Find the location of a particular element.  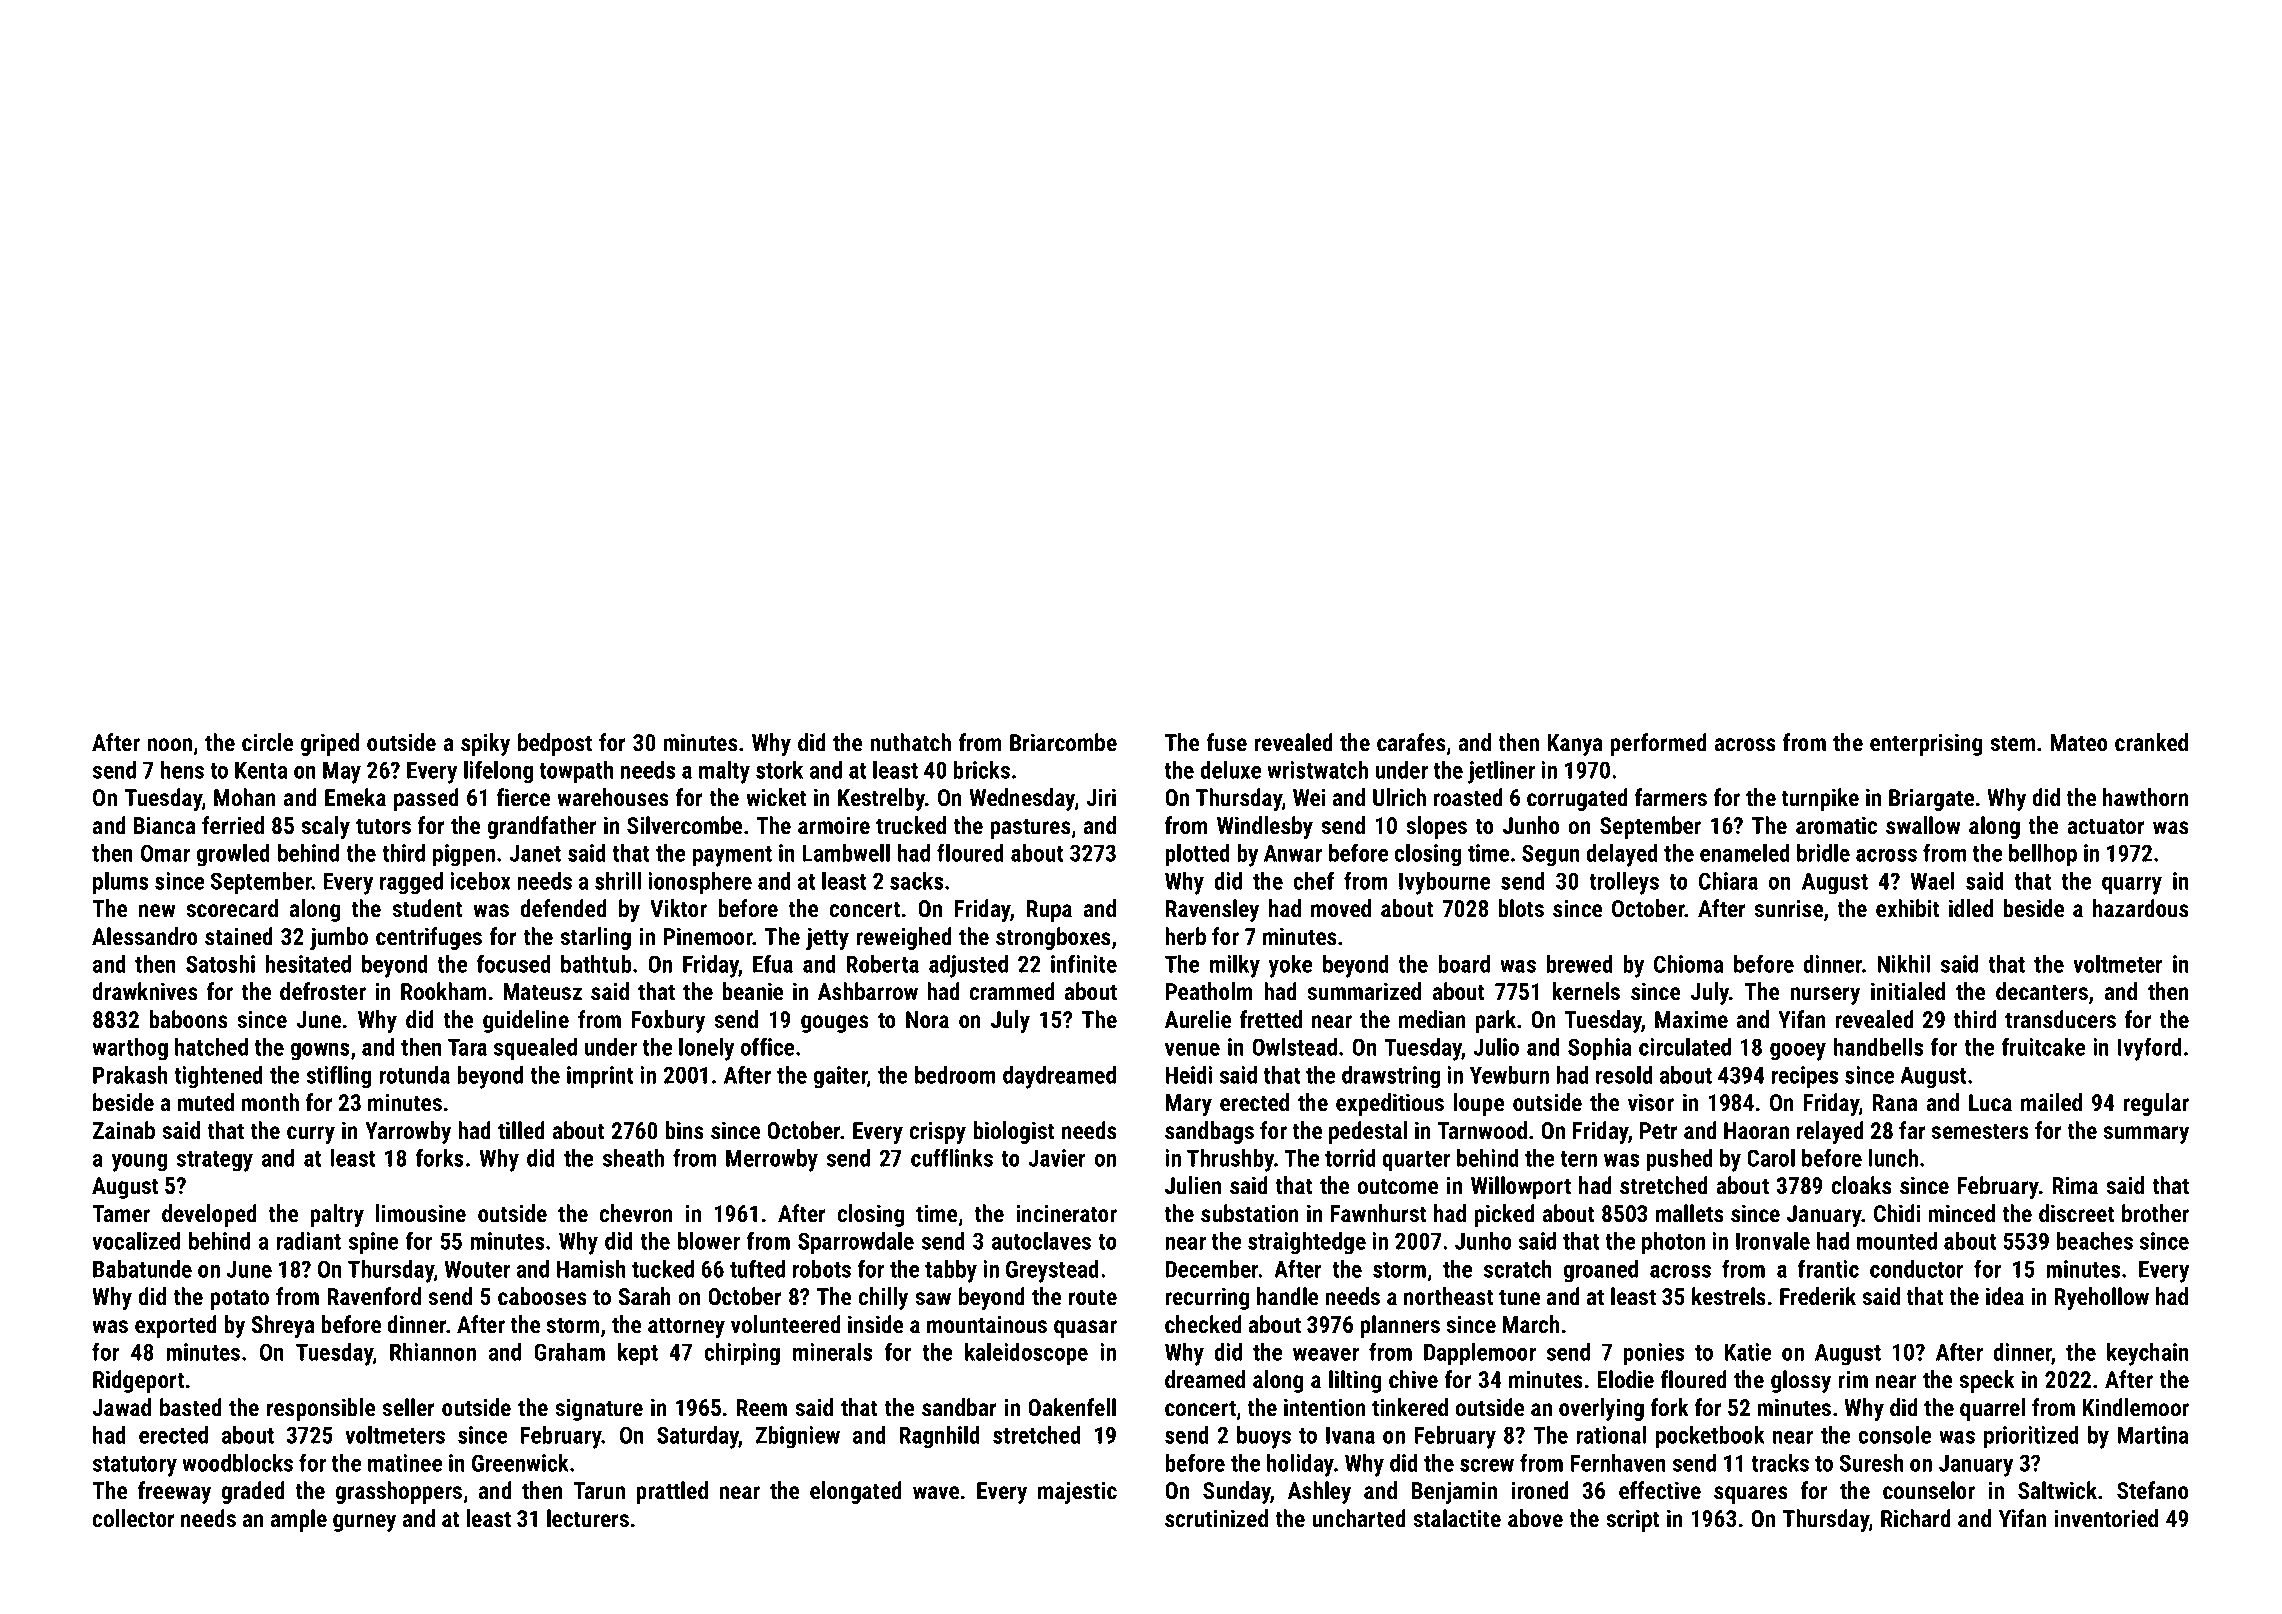

spiky is located at coordinates (485, 744).
